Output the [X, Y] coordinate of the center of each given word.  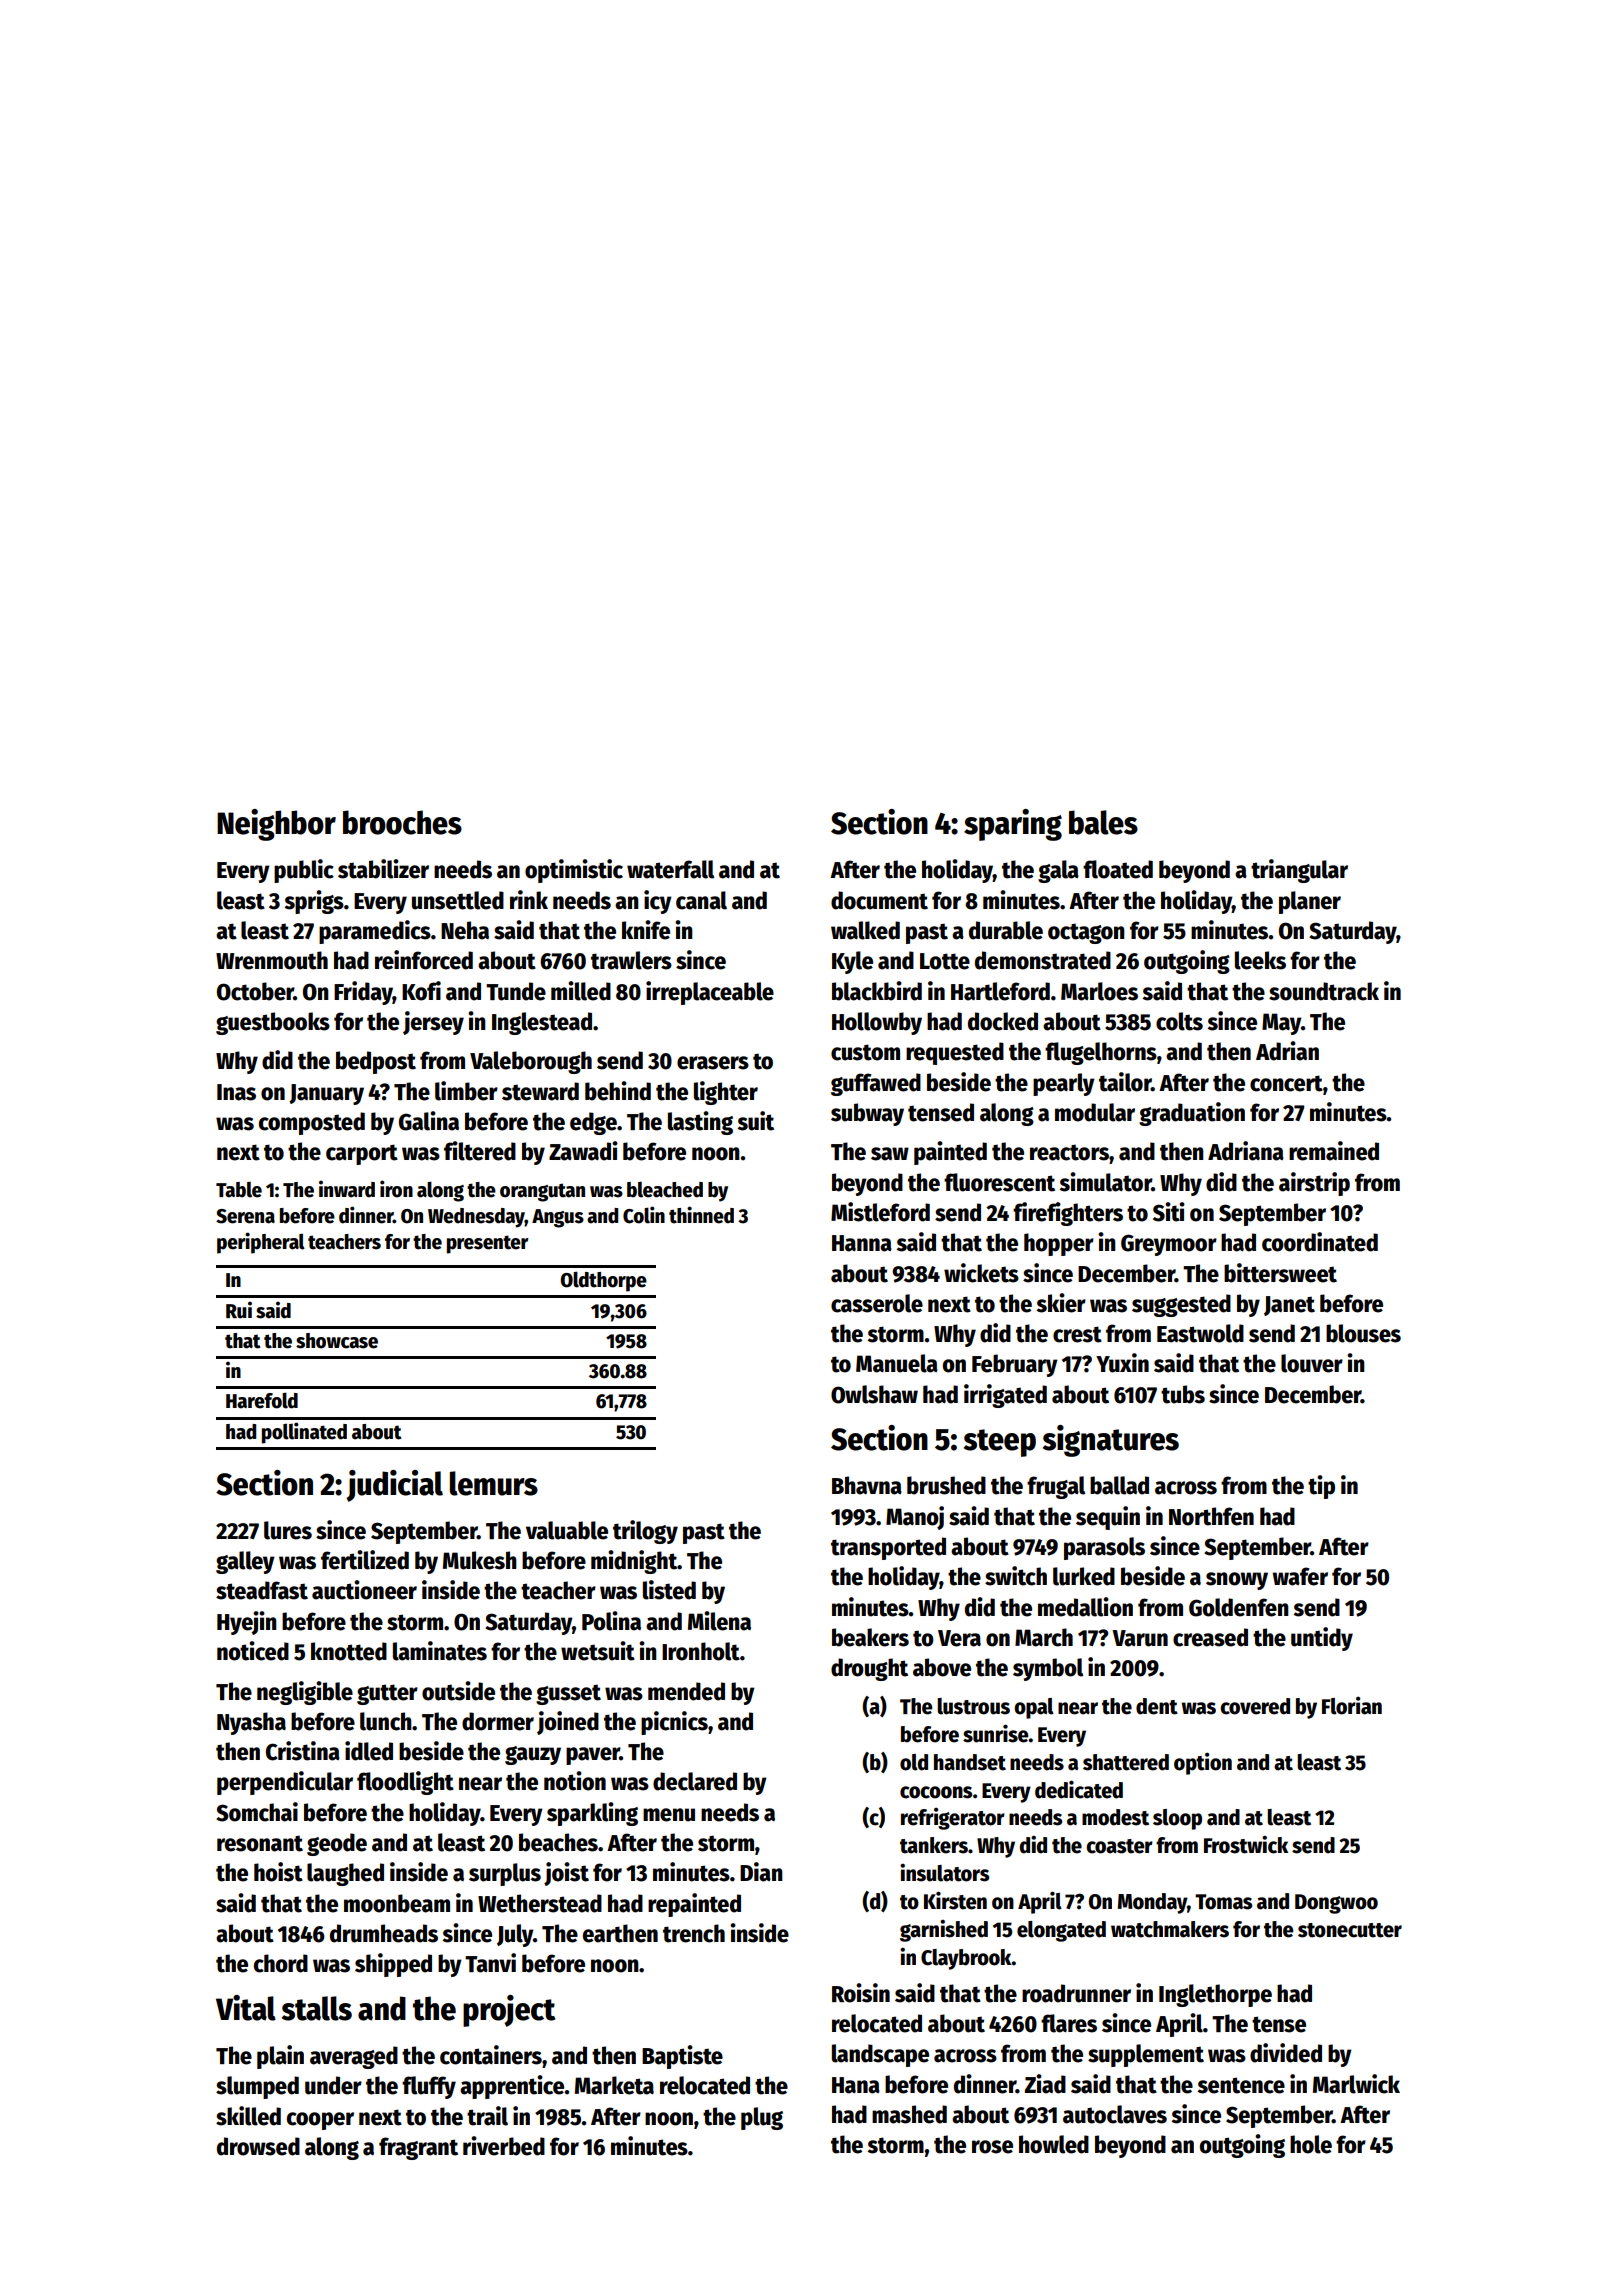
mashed [909, 2114]
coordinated [1320, 1242]
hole [1311, 2144]
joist [566, 1874]
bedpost [376, 1062]
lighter [726, 1093]
